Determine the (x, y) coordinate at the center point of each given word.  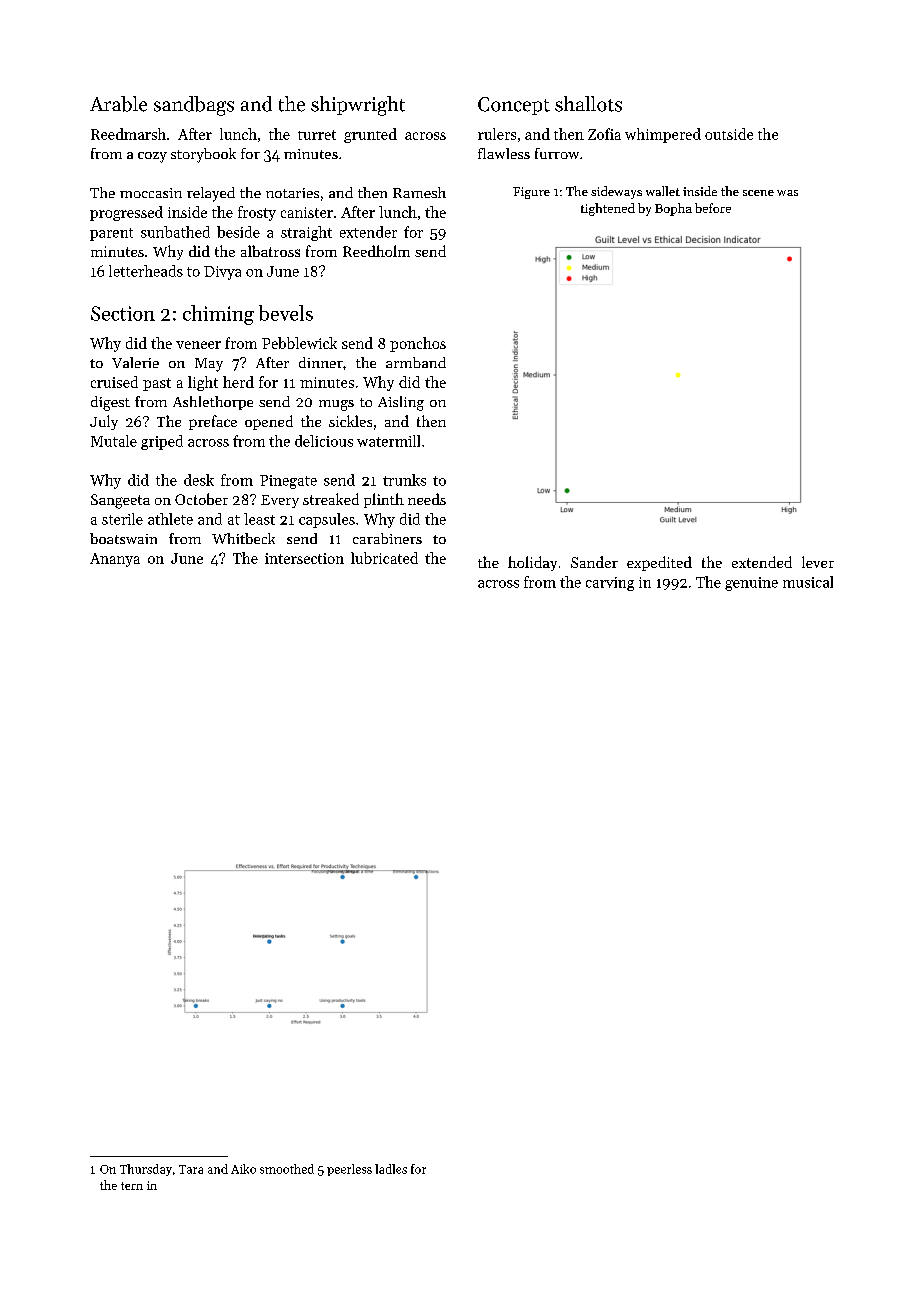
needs (427, 499)
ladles (391, 1169)
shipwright (358, 106)
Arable (118, 104)
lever (818, 562)
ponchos (418, 344)
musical (808, 582)
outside (729, 134)
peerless (349, 1170)
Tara (191, 1169)
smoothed (287, 1169)
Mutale (114, 441)
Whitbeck (243, 538)
